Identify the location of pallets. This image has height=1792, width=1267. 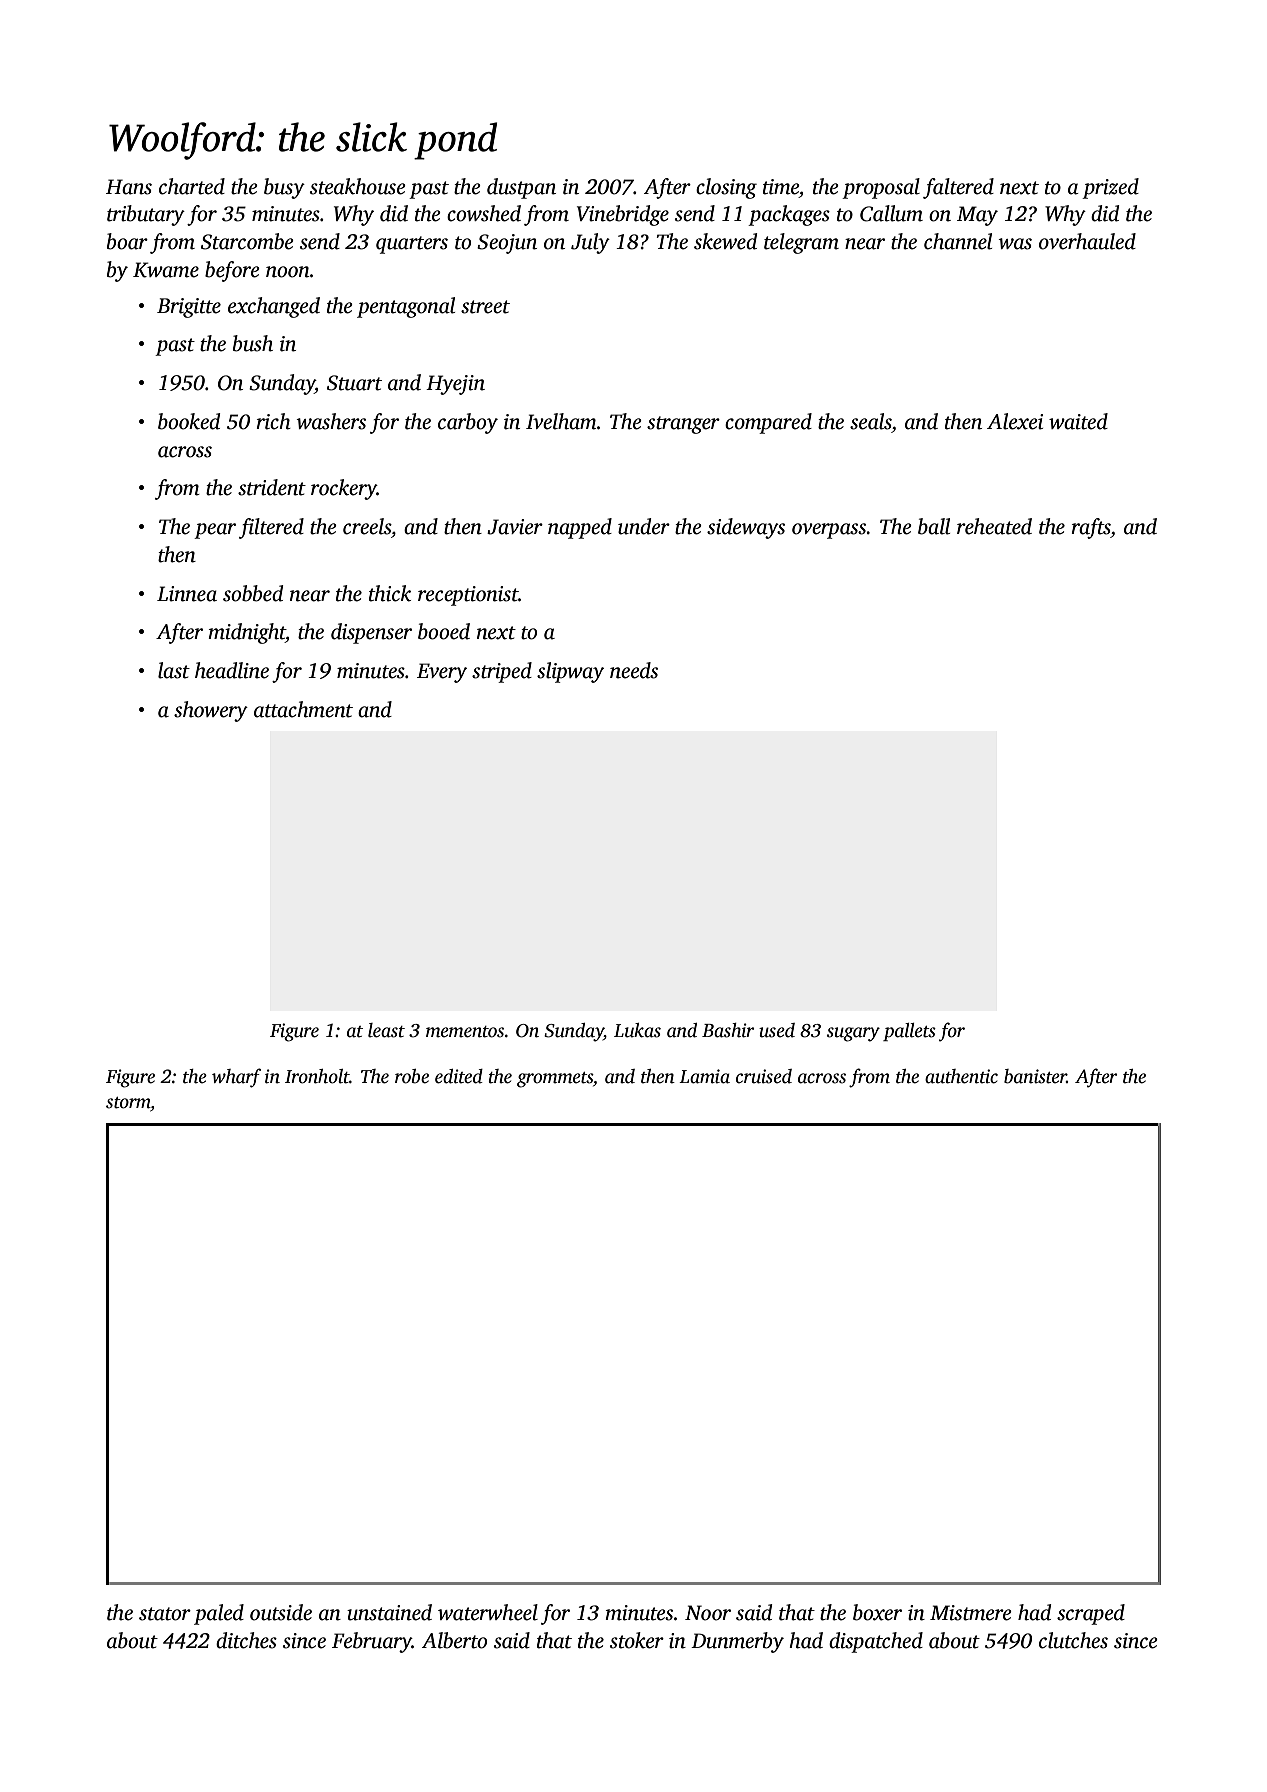
(909, 1032).
